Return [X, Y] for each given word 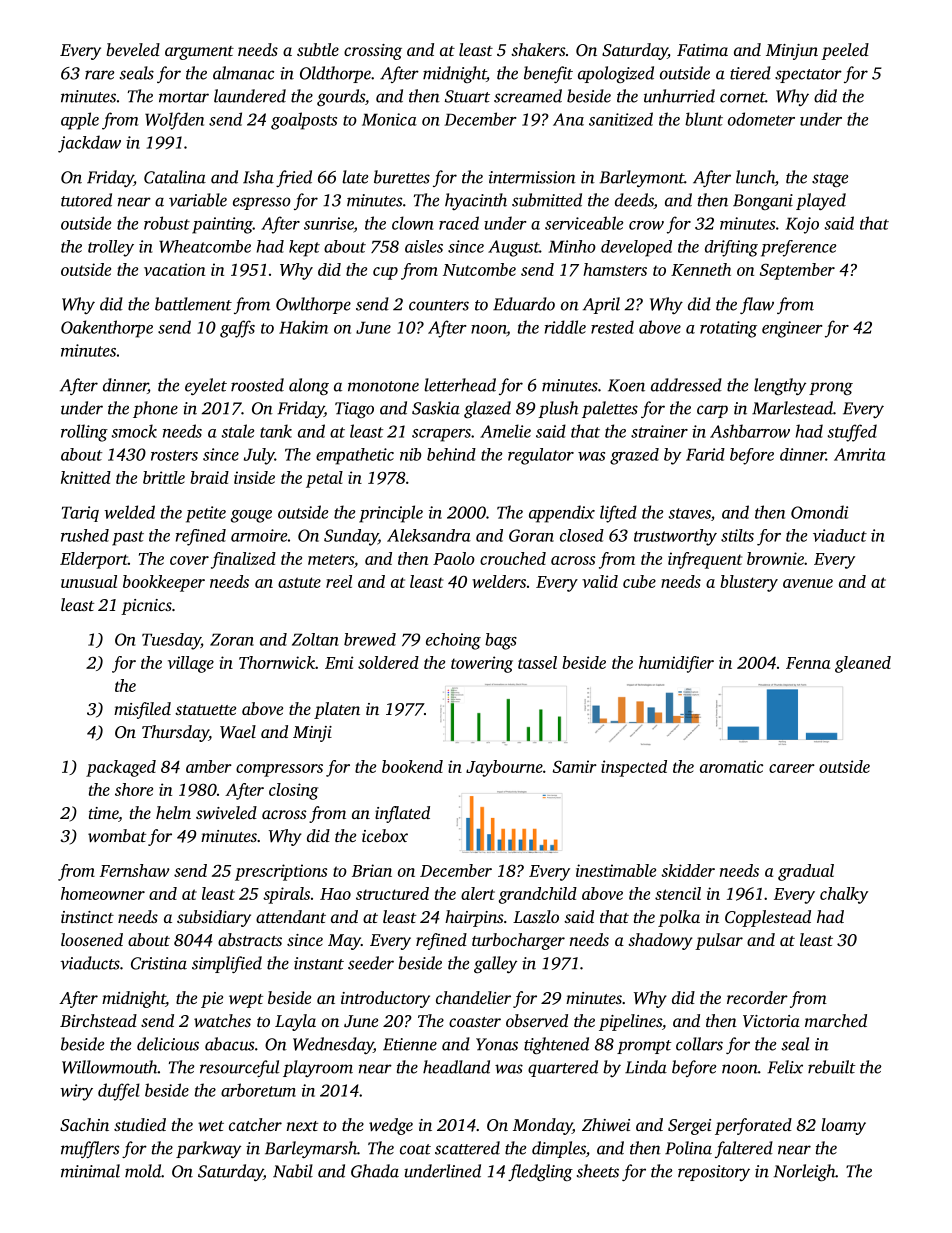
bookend [412, 766]
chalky [844, 895]
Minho [572, 246]
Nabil [293, 1171]
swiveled [226, 812]
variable [198, 200]
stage [830, 180]
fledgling [540, 1172]
